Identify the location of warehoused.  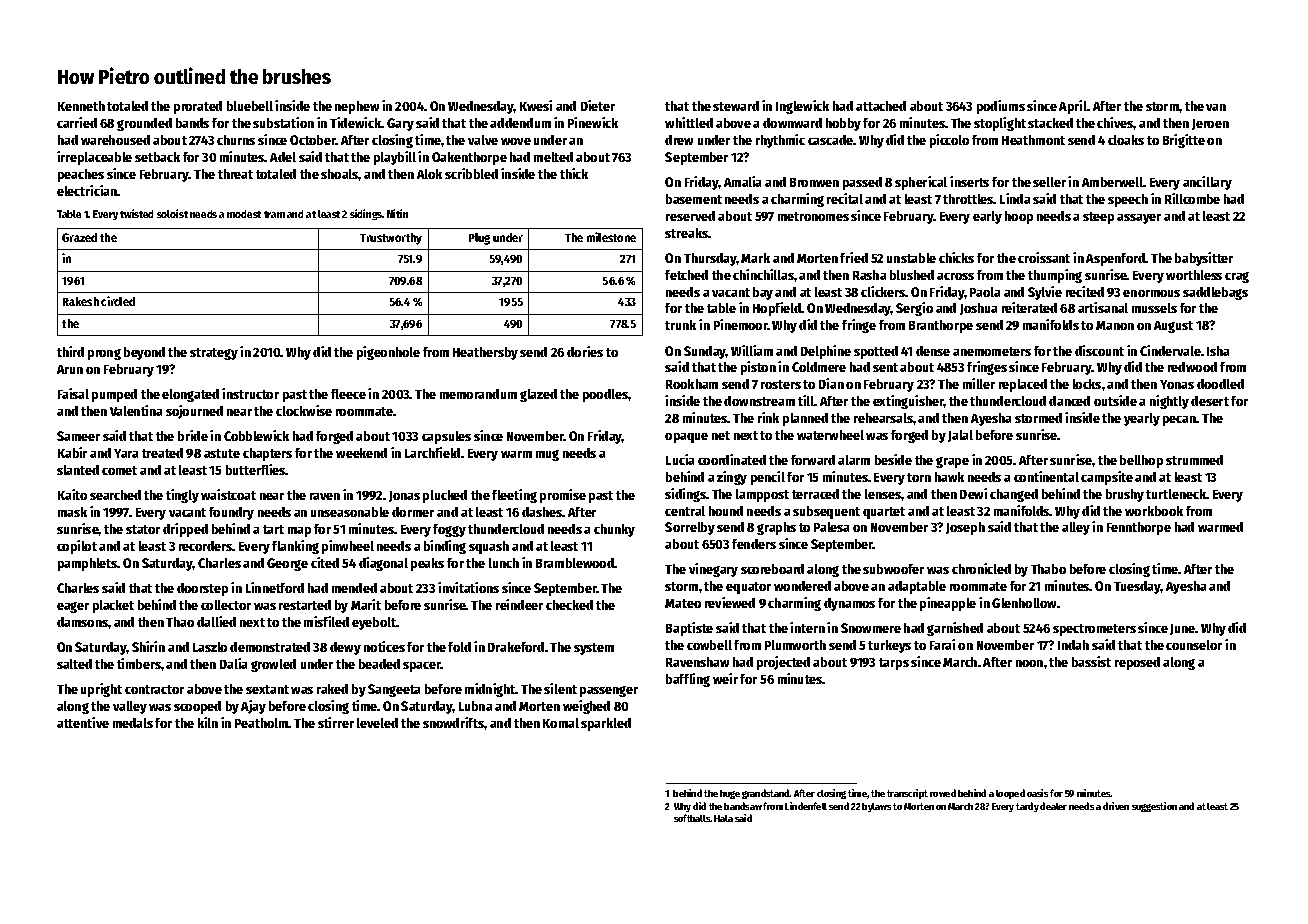
(115, 140).
